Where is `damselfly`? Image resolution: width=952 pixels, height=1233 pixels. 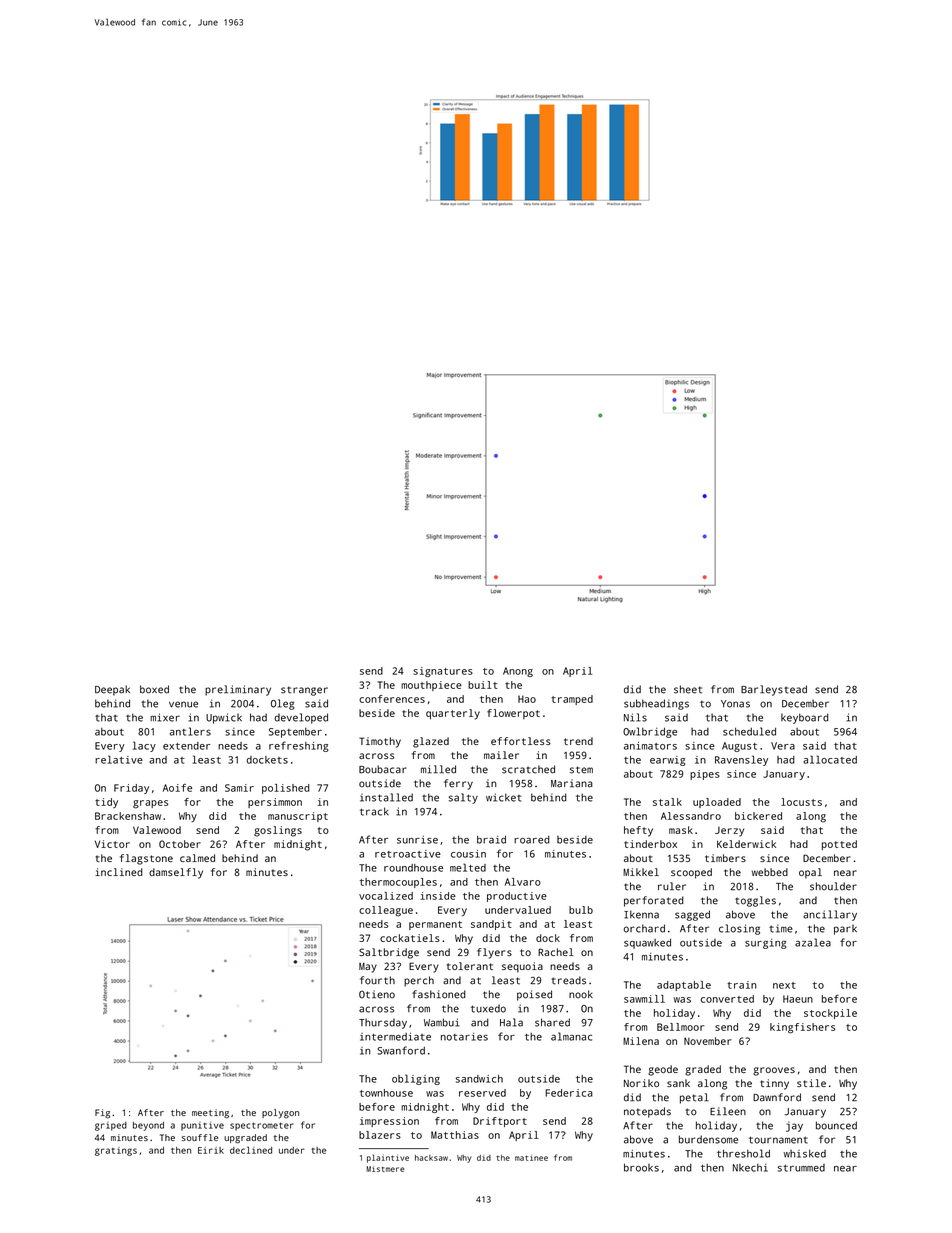
damselfly is located at coordinates (176, 873).
